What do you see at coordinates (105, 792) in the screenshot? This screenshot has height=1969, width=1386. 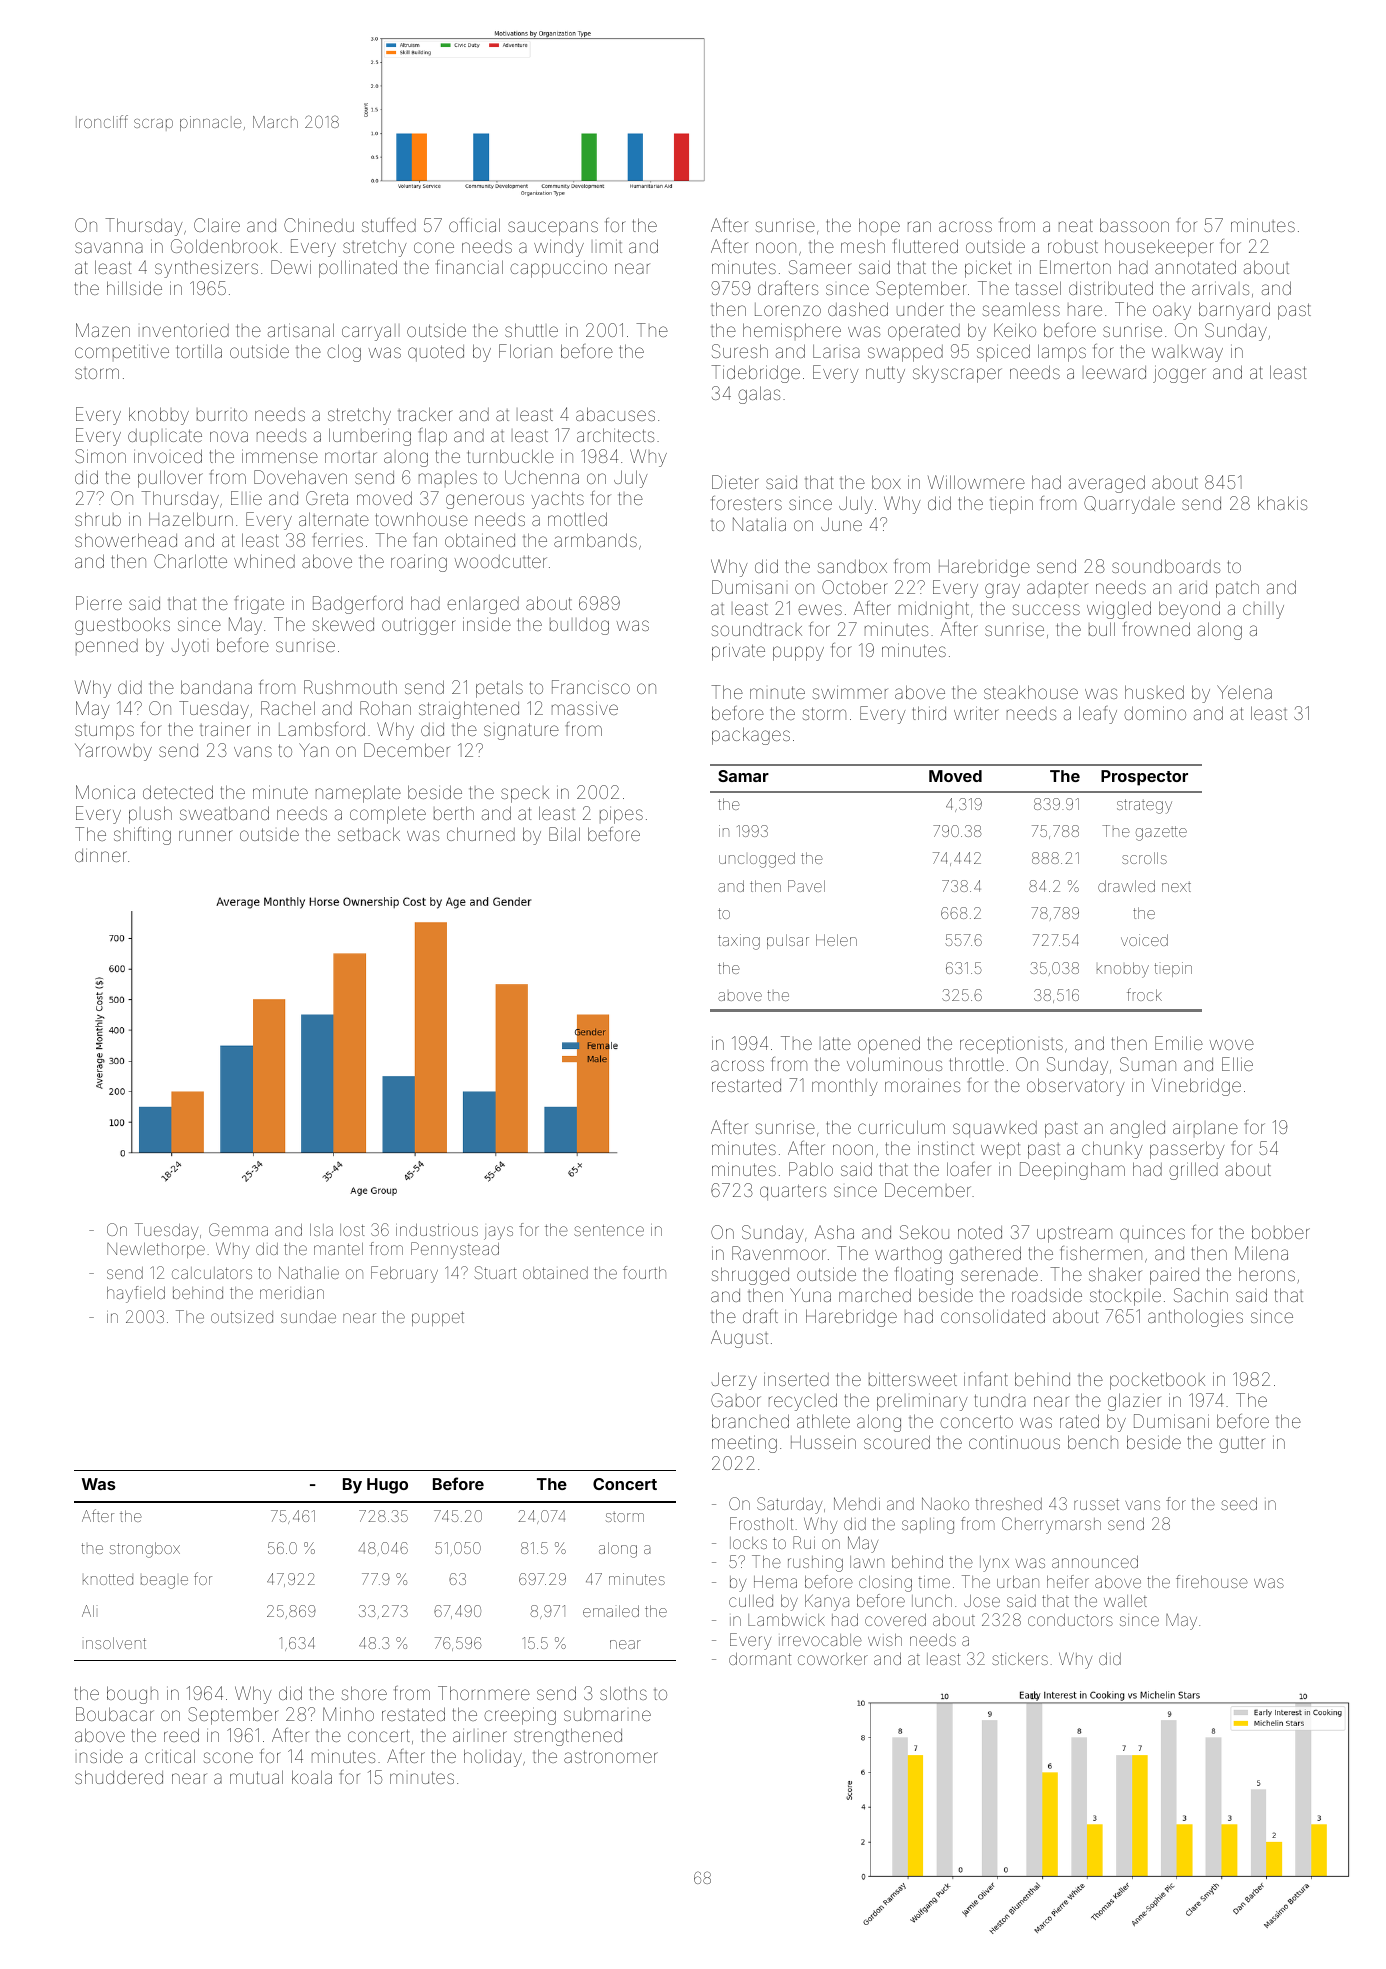 I see `Monica` at bounding box center [105, 792].
